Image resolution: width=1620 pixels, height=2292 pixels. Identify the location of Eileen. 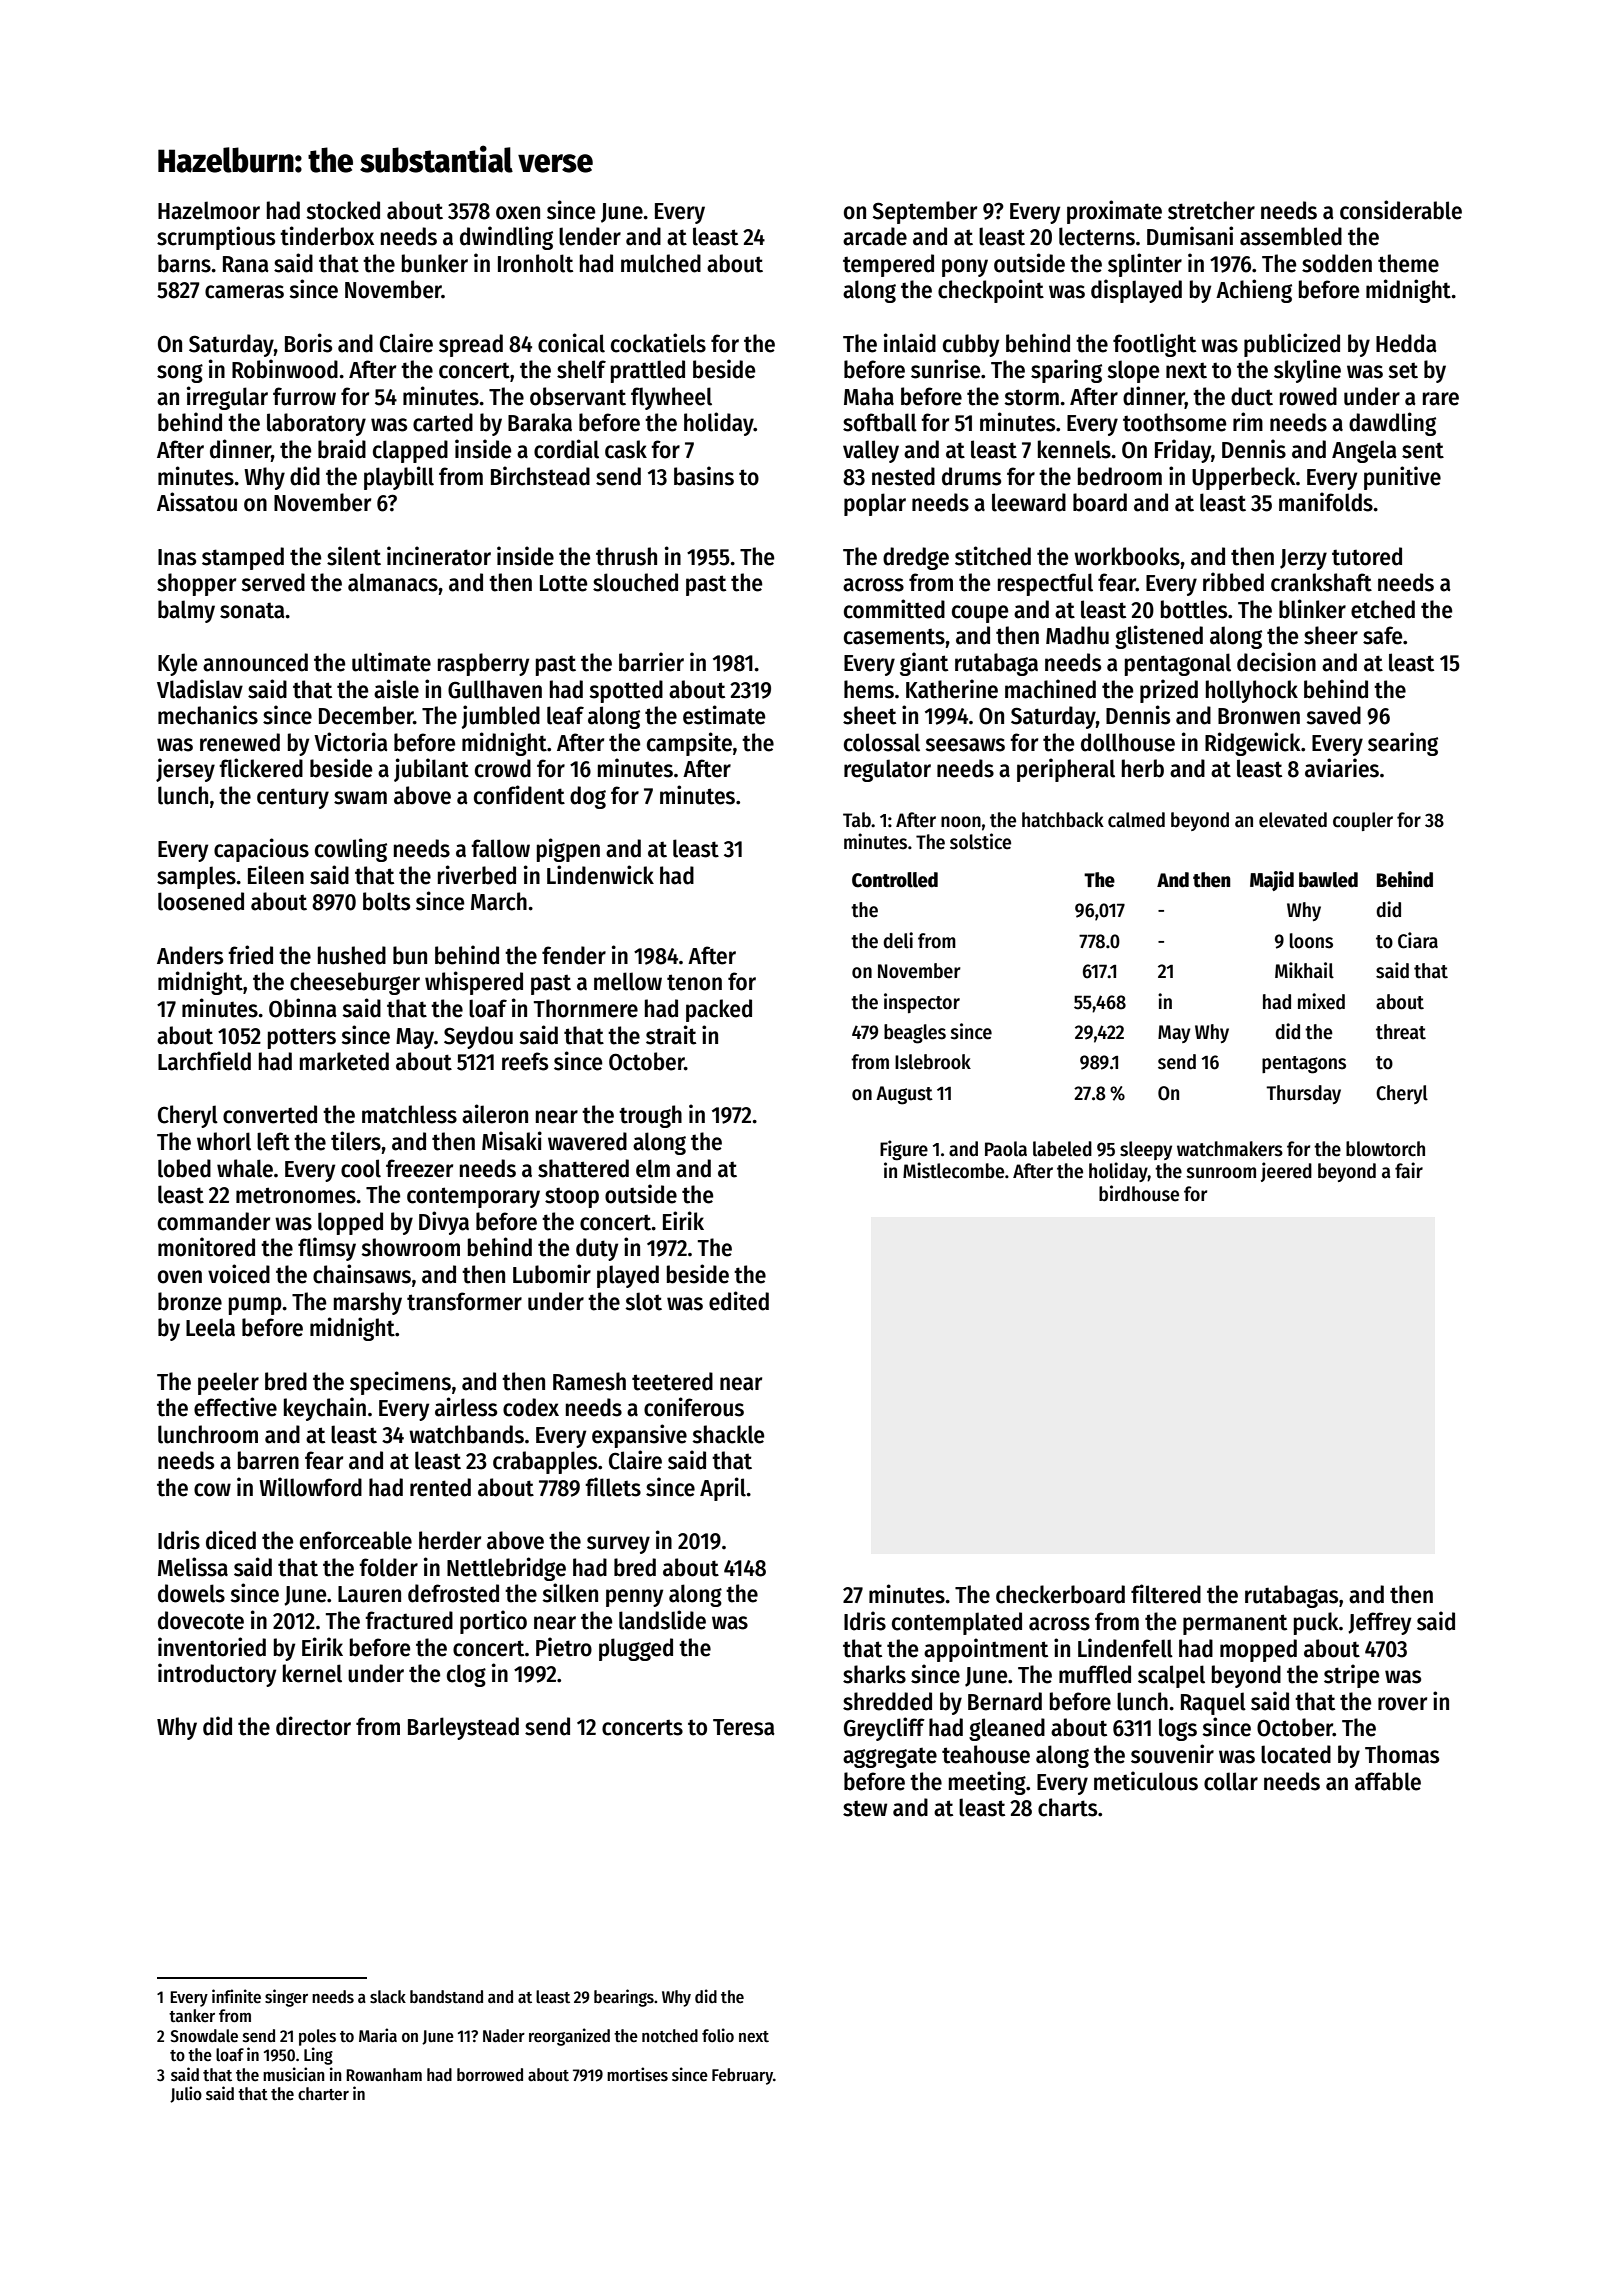
(276, 875).
